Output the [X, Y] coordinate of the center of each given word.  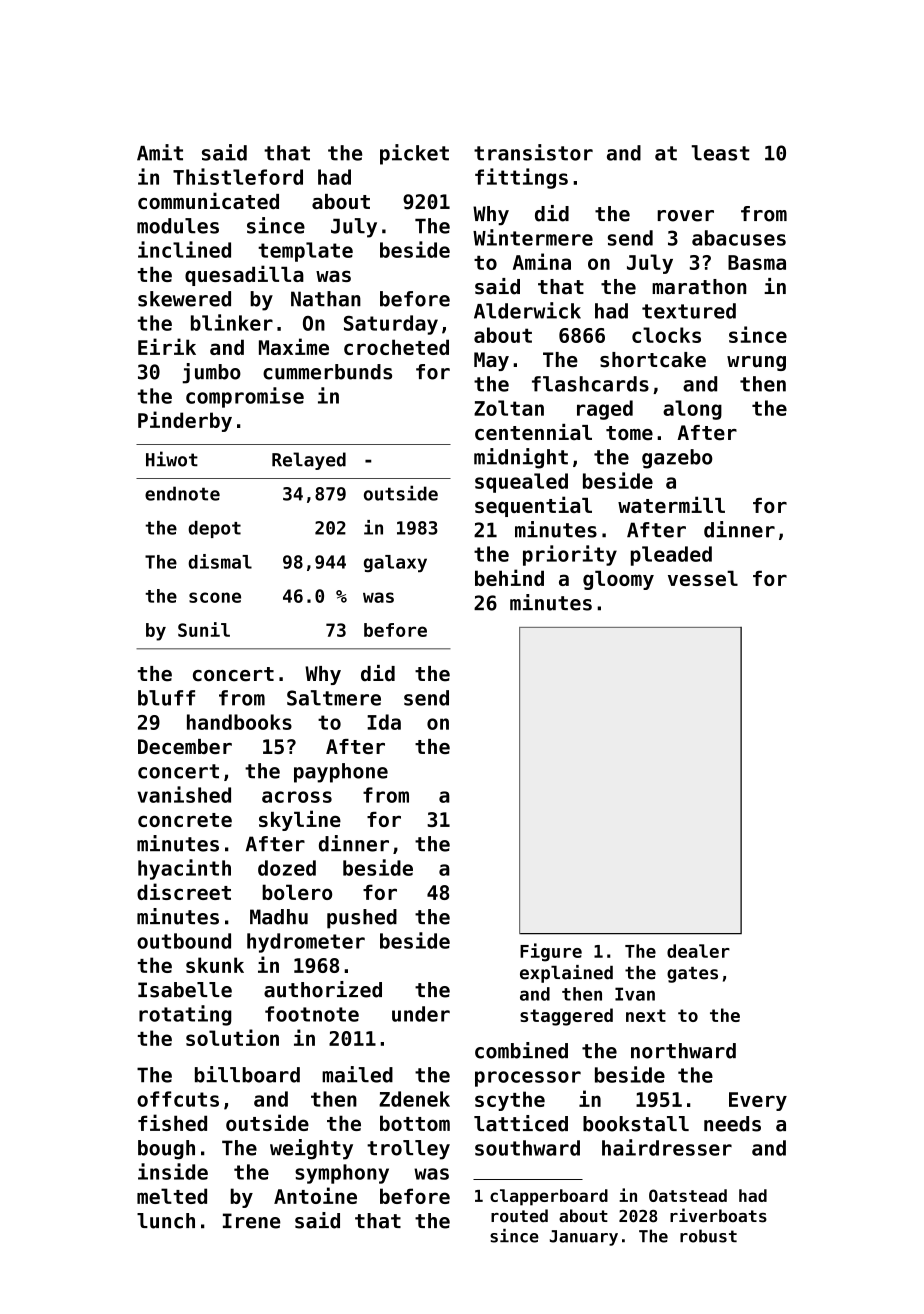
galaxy [395, 563]
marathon [699, 287]
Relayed [309, 461]
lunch [166, 1221]
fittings [521, 178]
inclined [184, 249]
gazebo [677, 459]
